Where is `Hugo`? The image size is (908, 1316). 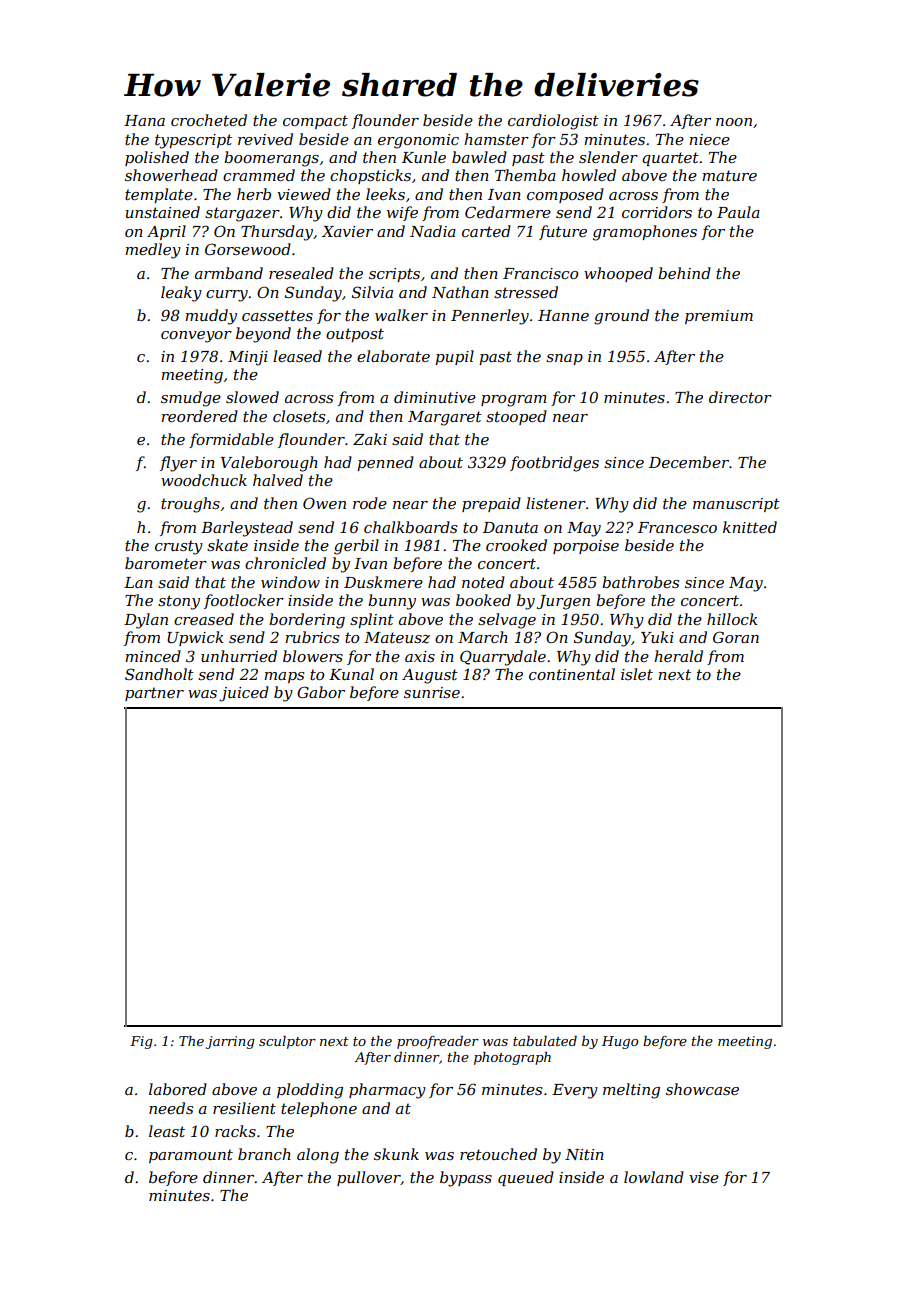 Hugo is located at coordinates (620, 1042).
